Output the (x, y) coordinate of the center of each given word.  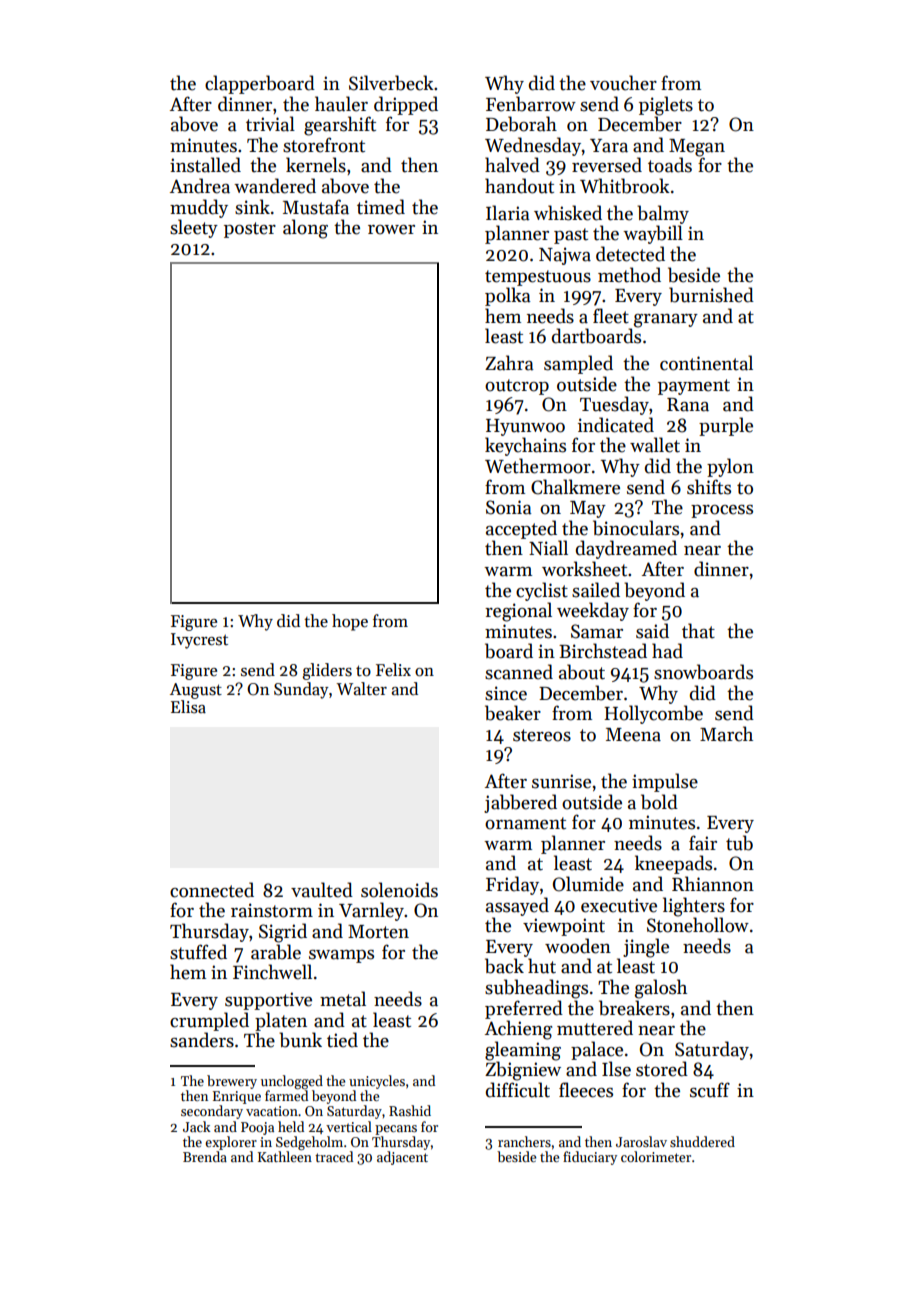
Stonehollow (698, 925)
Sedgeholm (309, 1143)
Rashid (410, 1110)
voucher (623, 83)
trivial (270, 124)
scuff (710, 1090)
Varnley (371, 911)
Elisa (188, 707)
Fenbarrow (531, 104)
